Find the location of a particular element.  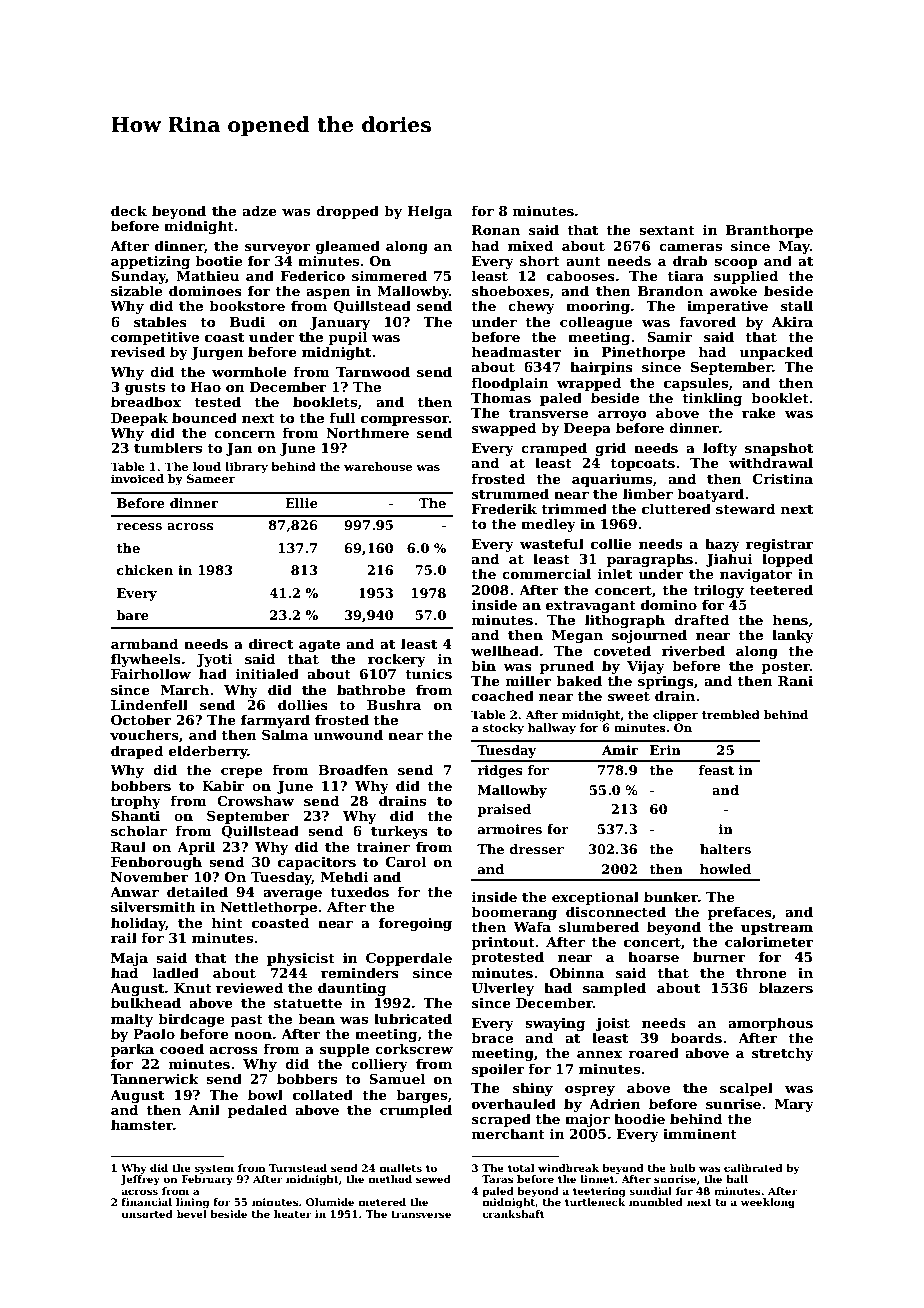

Branthorpe is located at coordinates (769, 231).
